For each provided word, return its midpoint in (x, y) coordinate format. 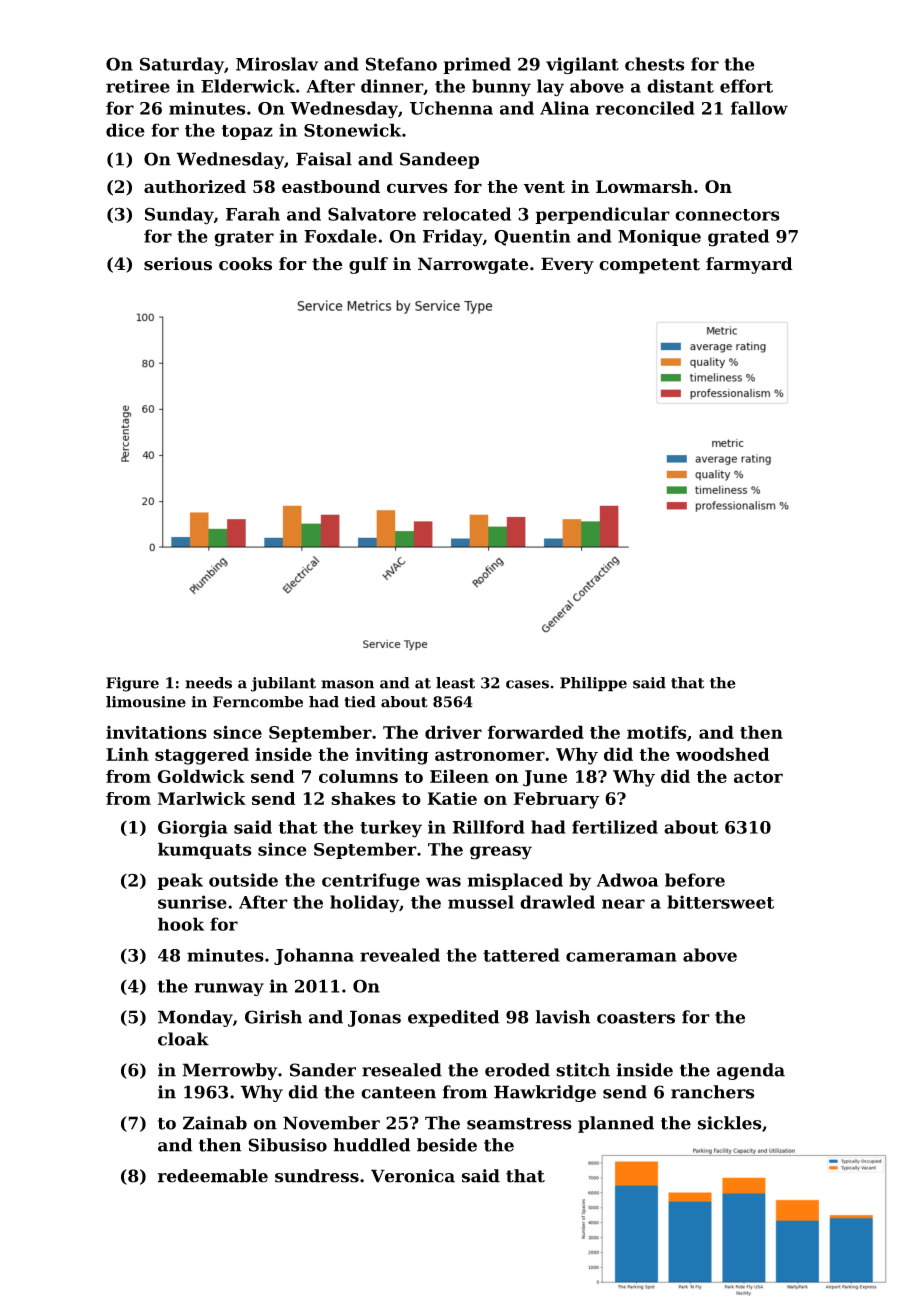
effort (746, 86)
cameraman (621, 957)
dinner (392, 86)
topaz (247, 132)
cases (527, 684)
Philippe (593, 684)
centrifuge (371, 882)
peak (180, 881)
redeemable (213, 1176)
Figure (132, 684)
